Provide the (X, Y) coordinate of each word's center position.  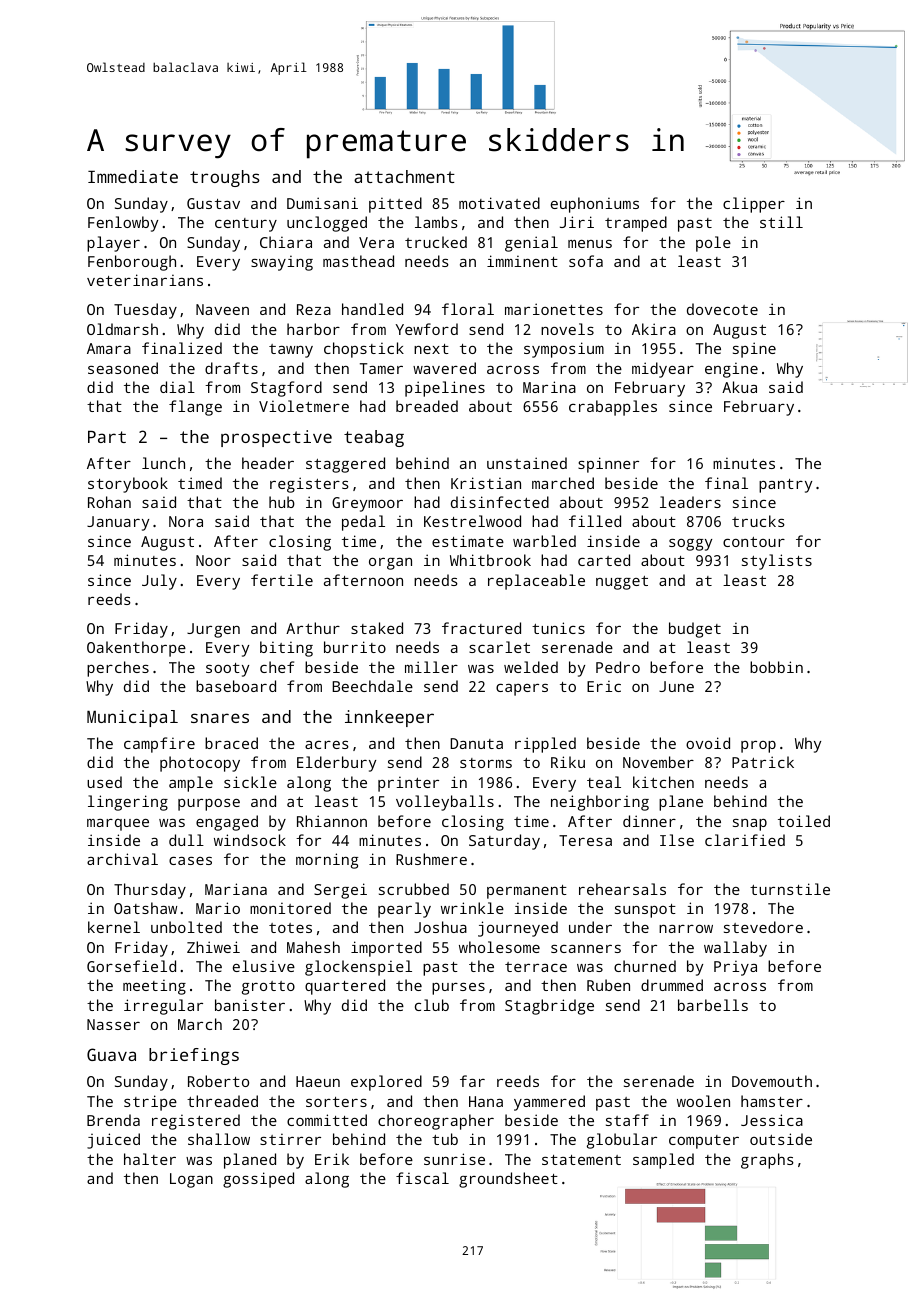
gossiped (258, 1180)
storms (486, 763)
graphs (767, 1161)
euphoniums (595, 205)
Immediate (133, 176)
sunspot (645, 911)
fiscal (422, 1178)
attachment (404, 176)
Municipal (132, 718)
